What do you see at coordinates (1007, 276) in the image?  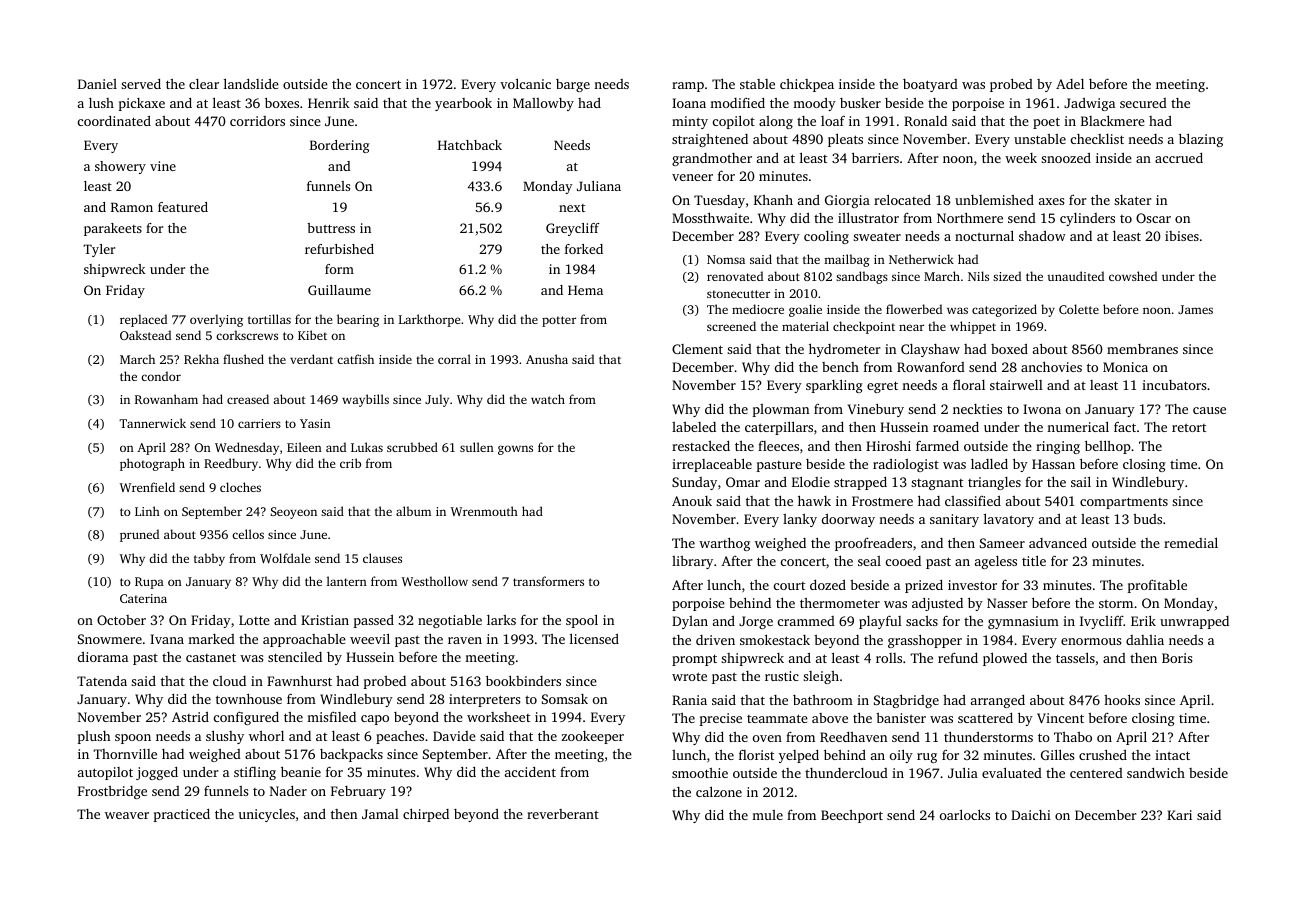 I see `sized` at bounding box center [1007, 276].
